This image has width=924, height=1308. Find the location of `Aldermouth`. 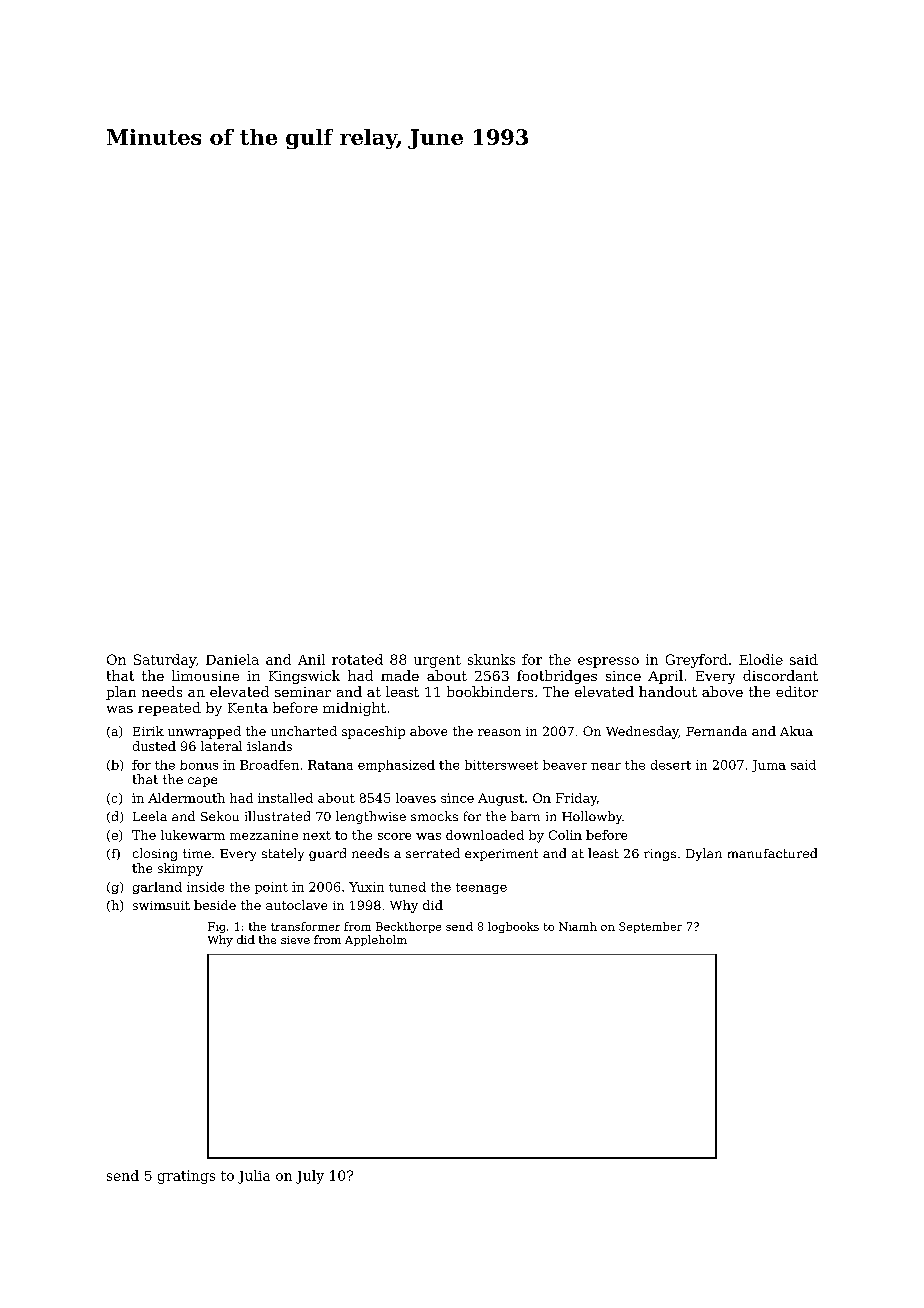

Aldermouth is located at coordinates (186, 798).
